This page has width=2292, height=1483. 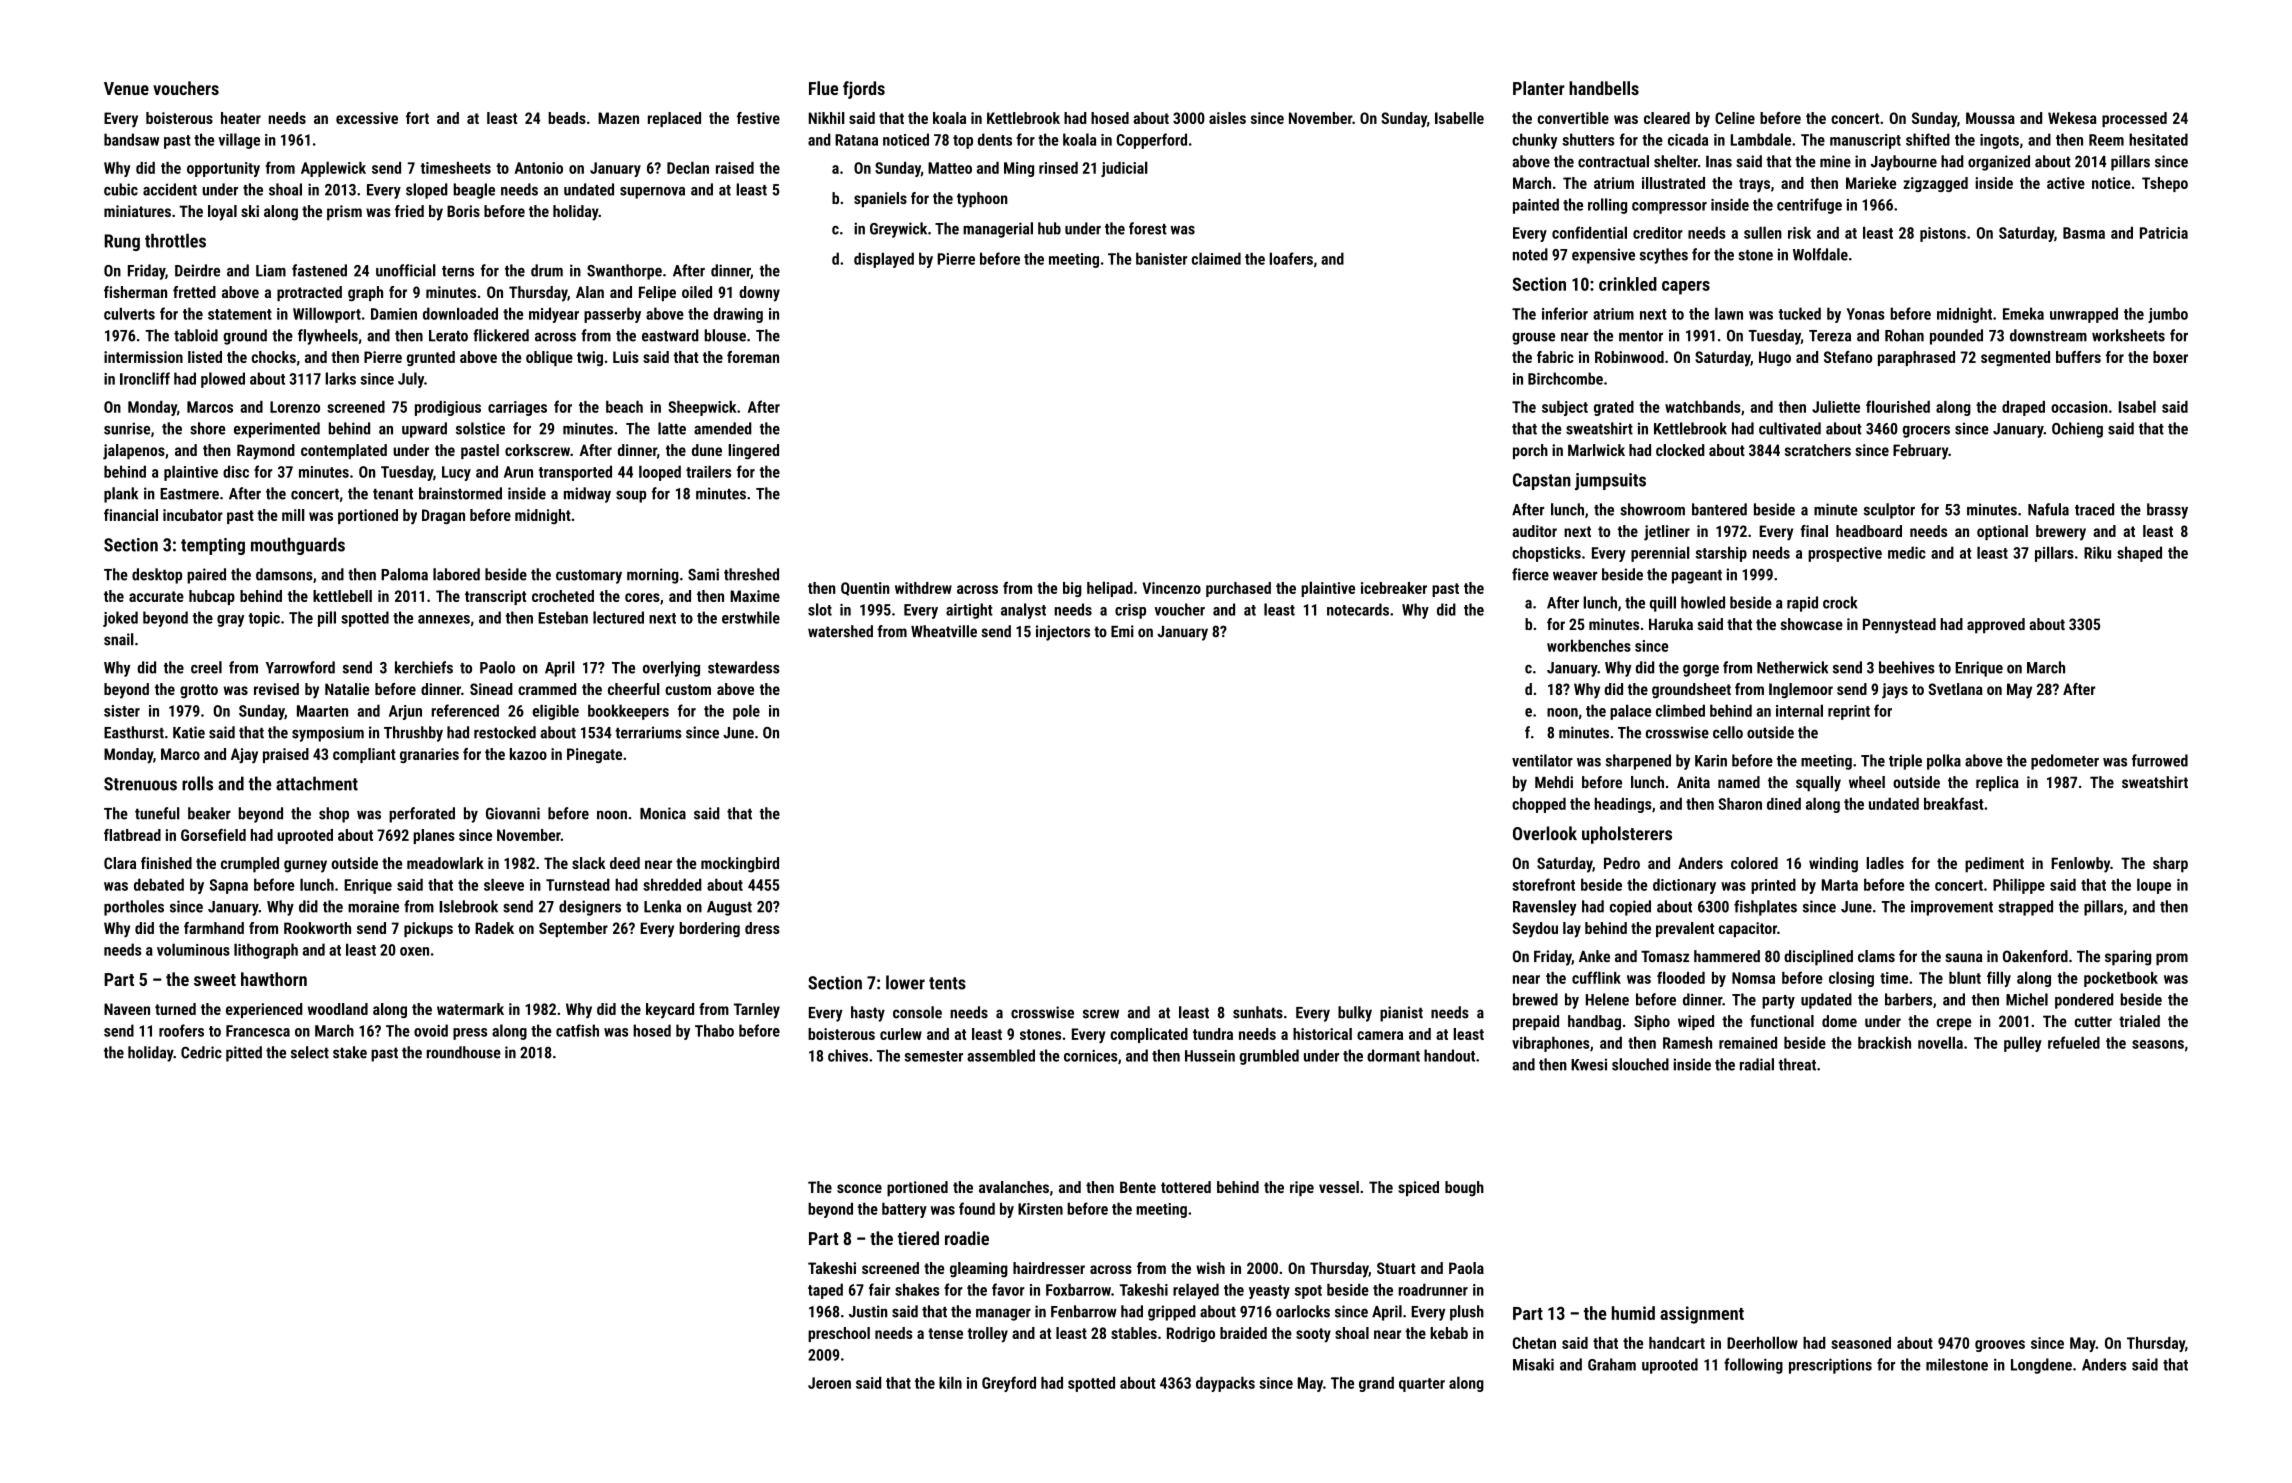 I want to click on handbells, so click(x=1604, y=88).
